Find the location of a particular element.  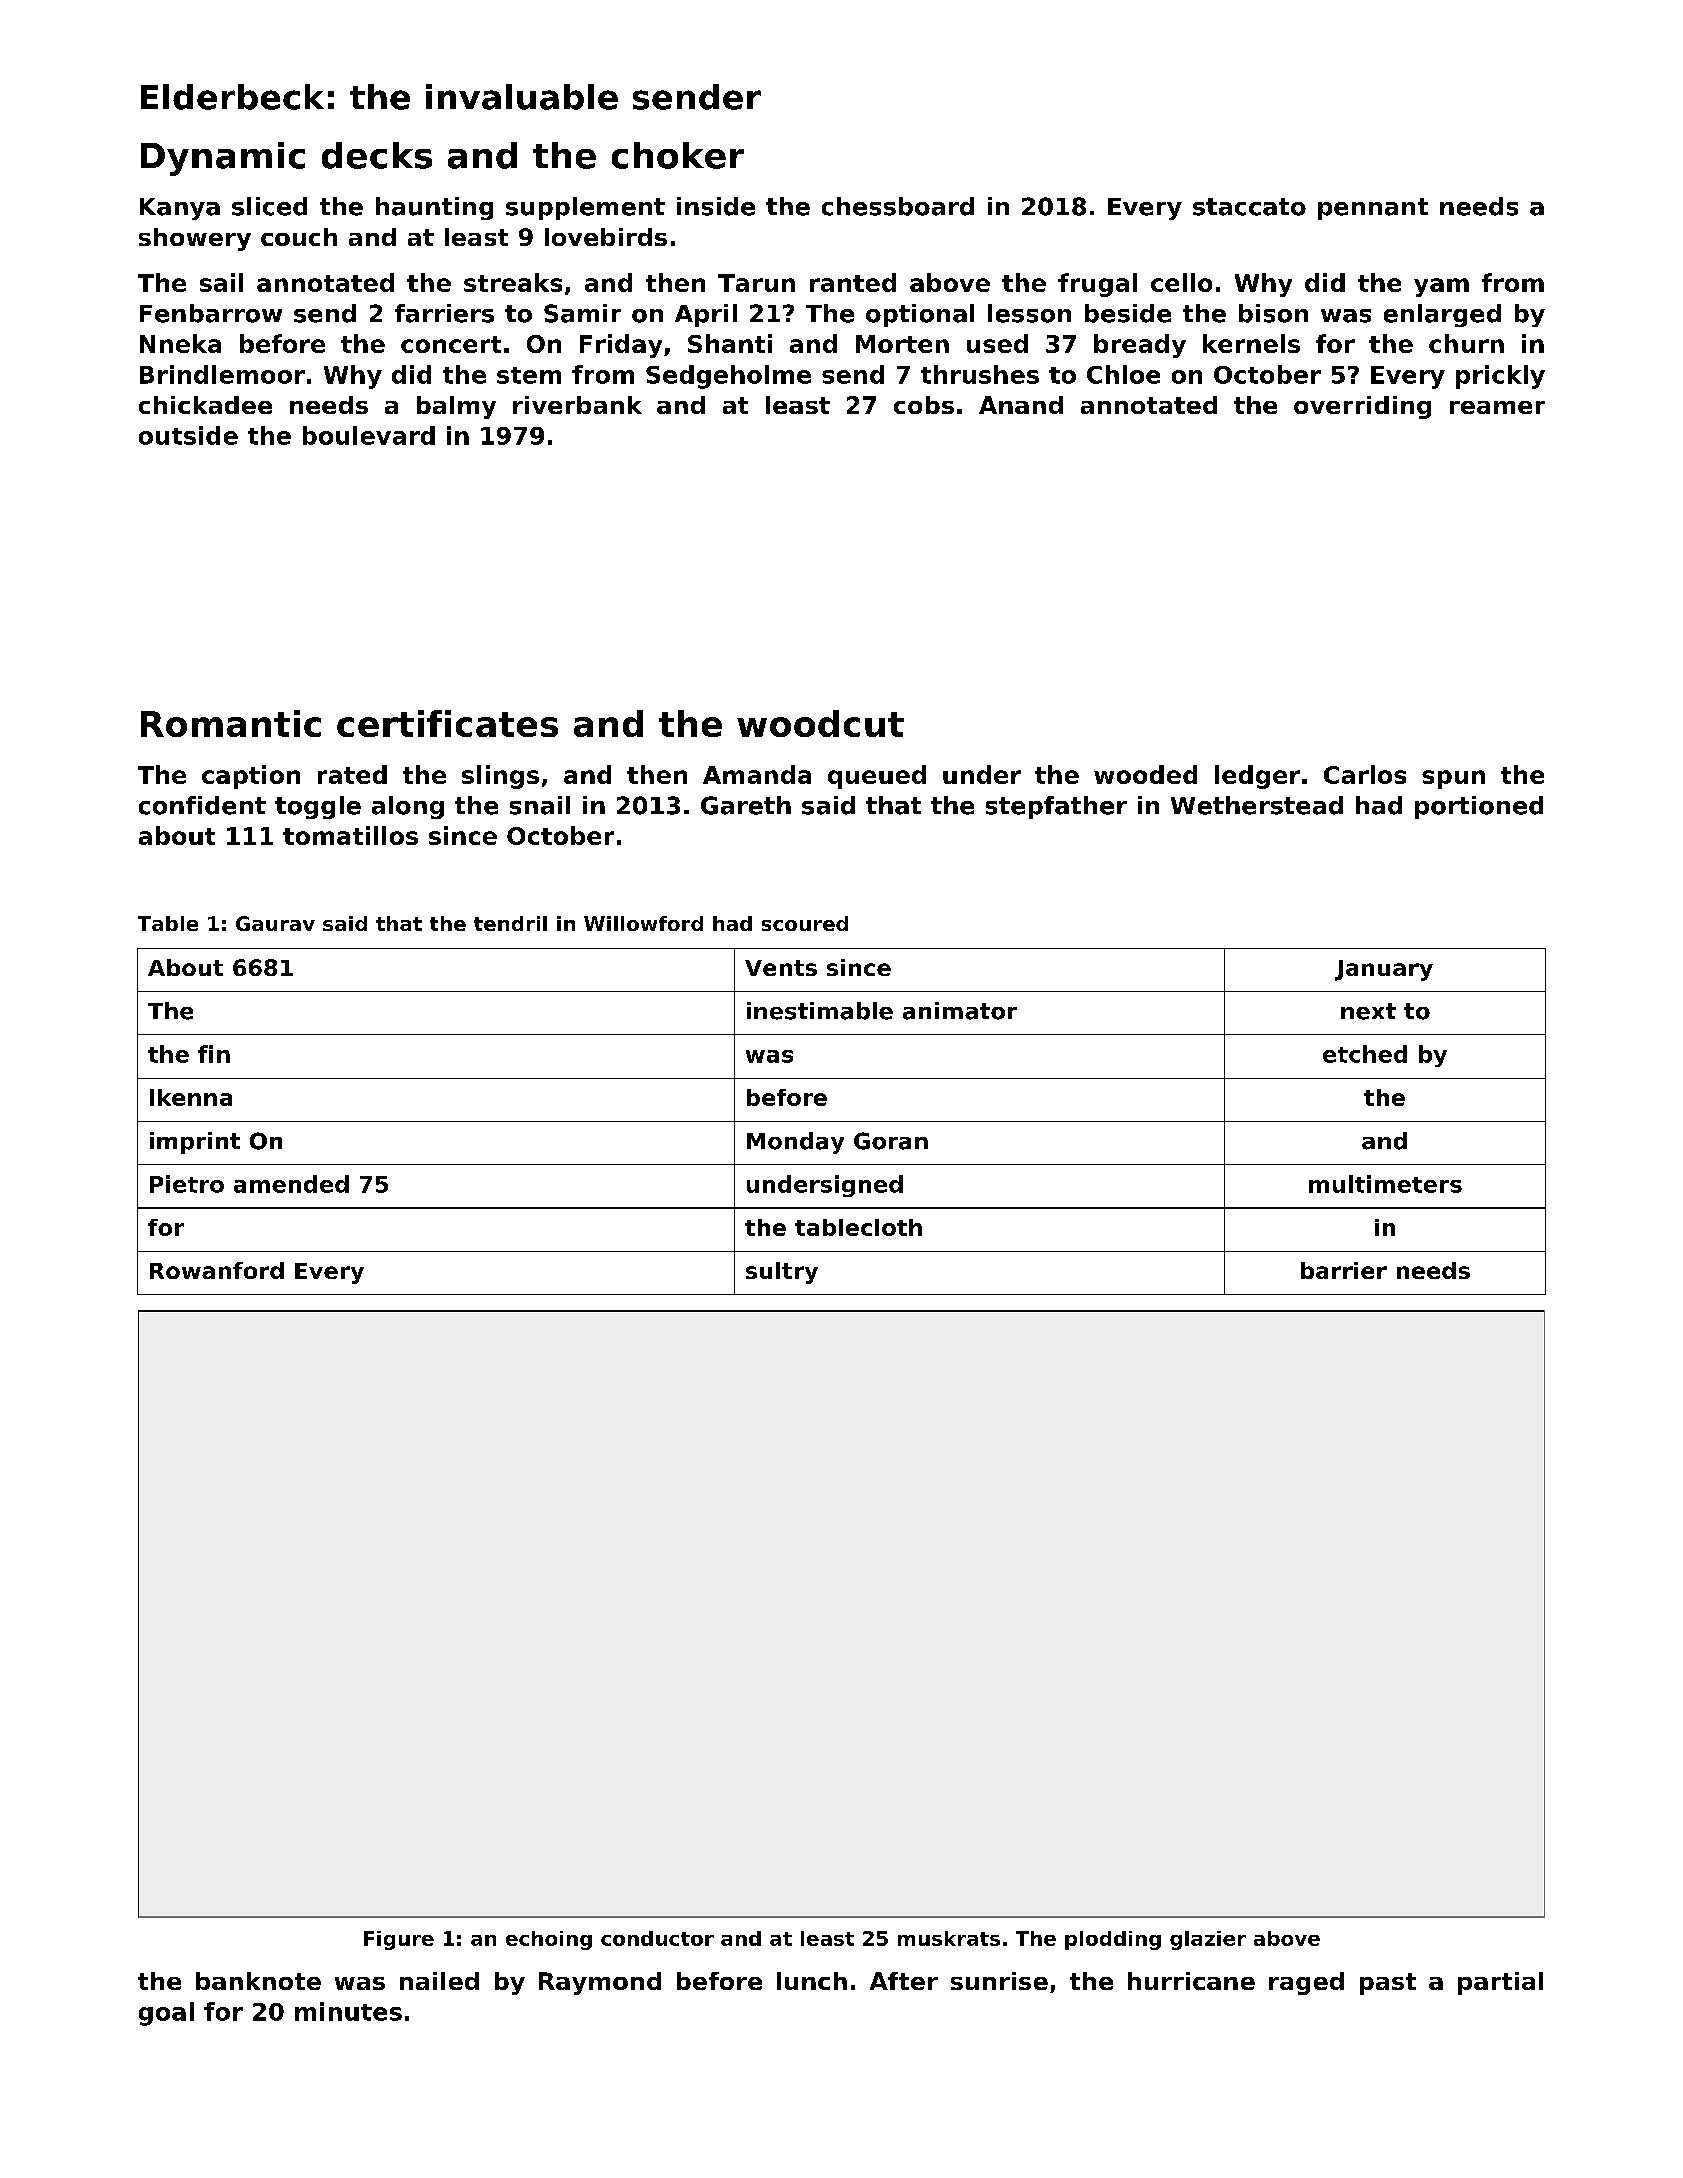

January is located at coordinates (1384, 970).
